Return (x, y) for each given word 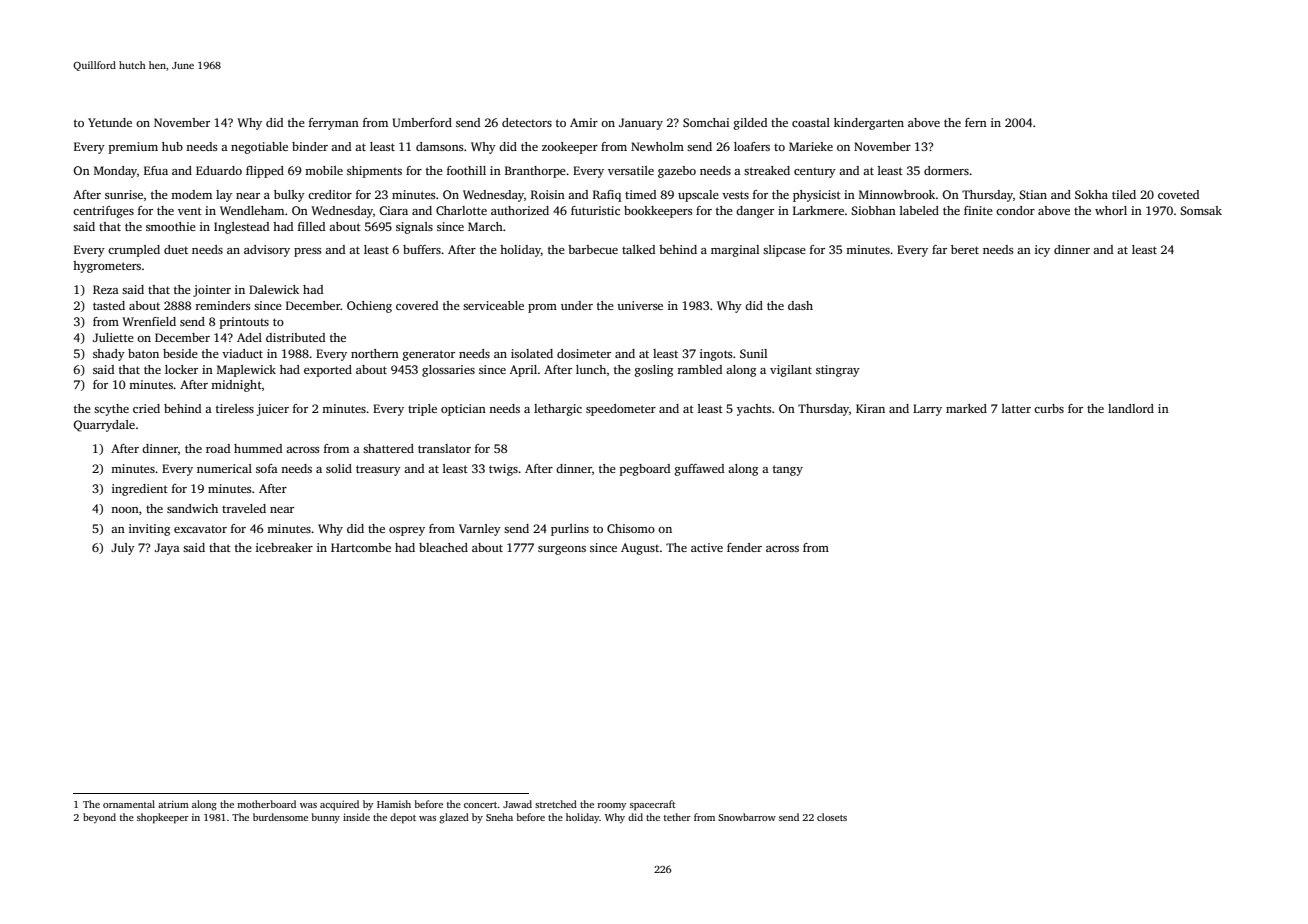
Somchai (706, 122)
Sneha (499, 817)
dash (800, 305)
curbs (1049, 408)
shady (109, 355)
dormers (946, 170)
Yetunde (110, 122)
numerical (224, 468)
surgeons (562, 550)
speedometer (621, 410)
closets (832, 817)
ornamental (129, 804)
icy (1042, 251)
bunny (326, 818)
